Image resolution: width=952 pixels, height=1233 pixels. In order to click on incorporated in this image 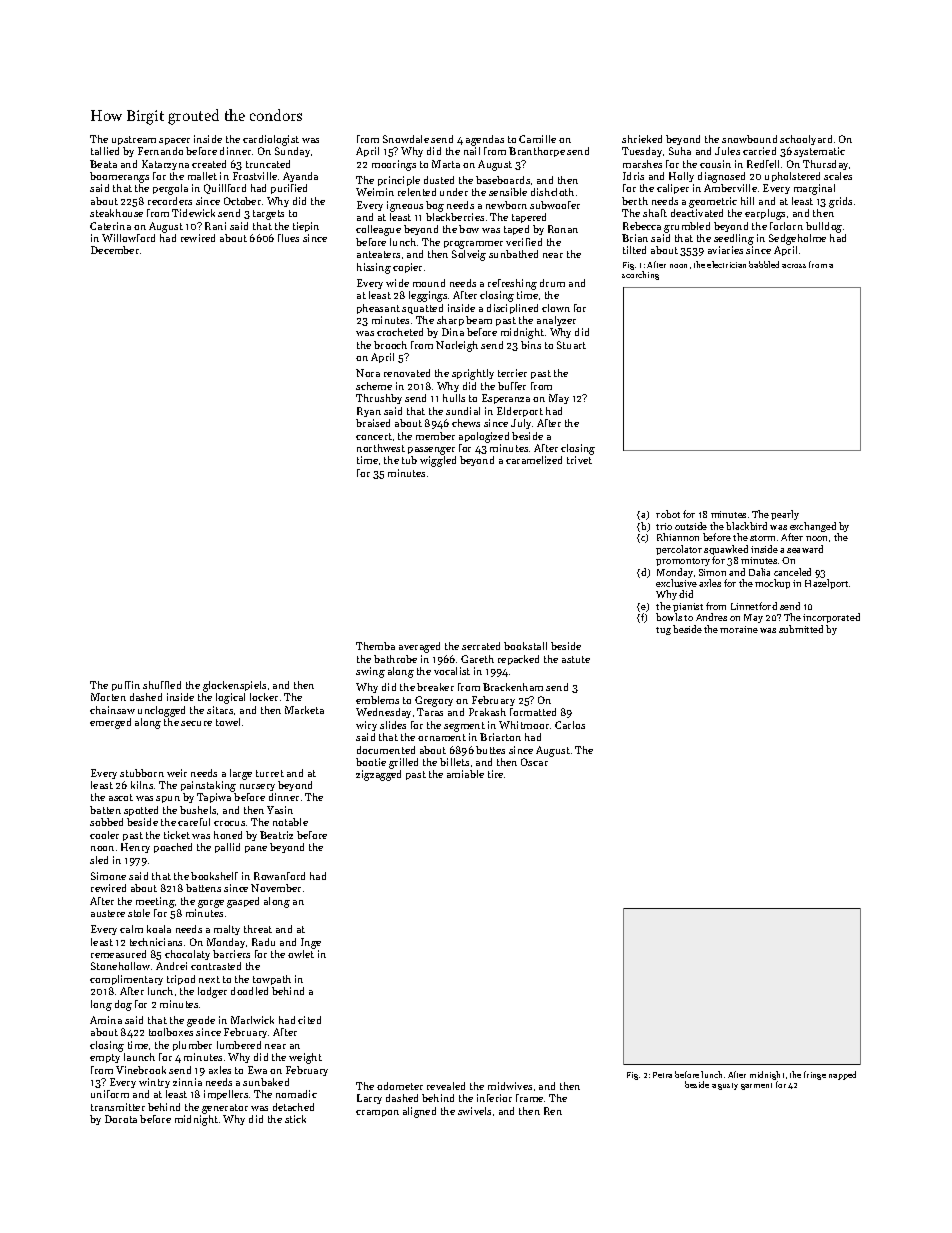, I will do `click(831, 618)`.
